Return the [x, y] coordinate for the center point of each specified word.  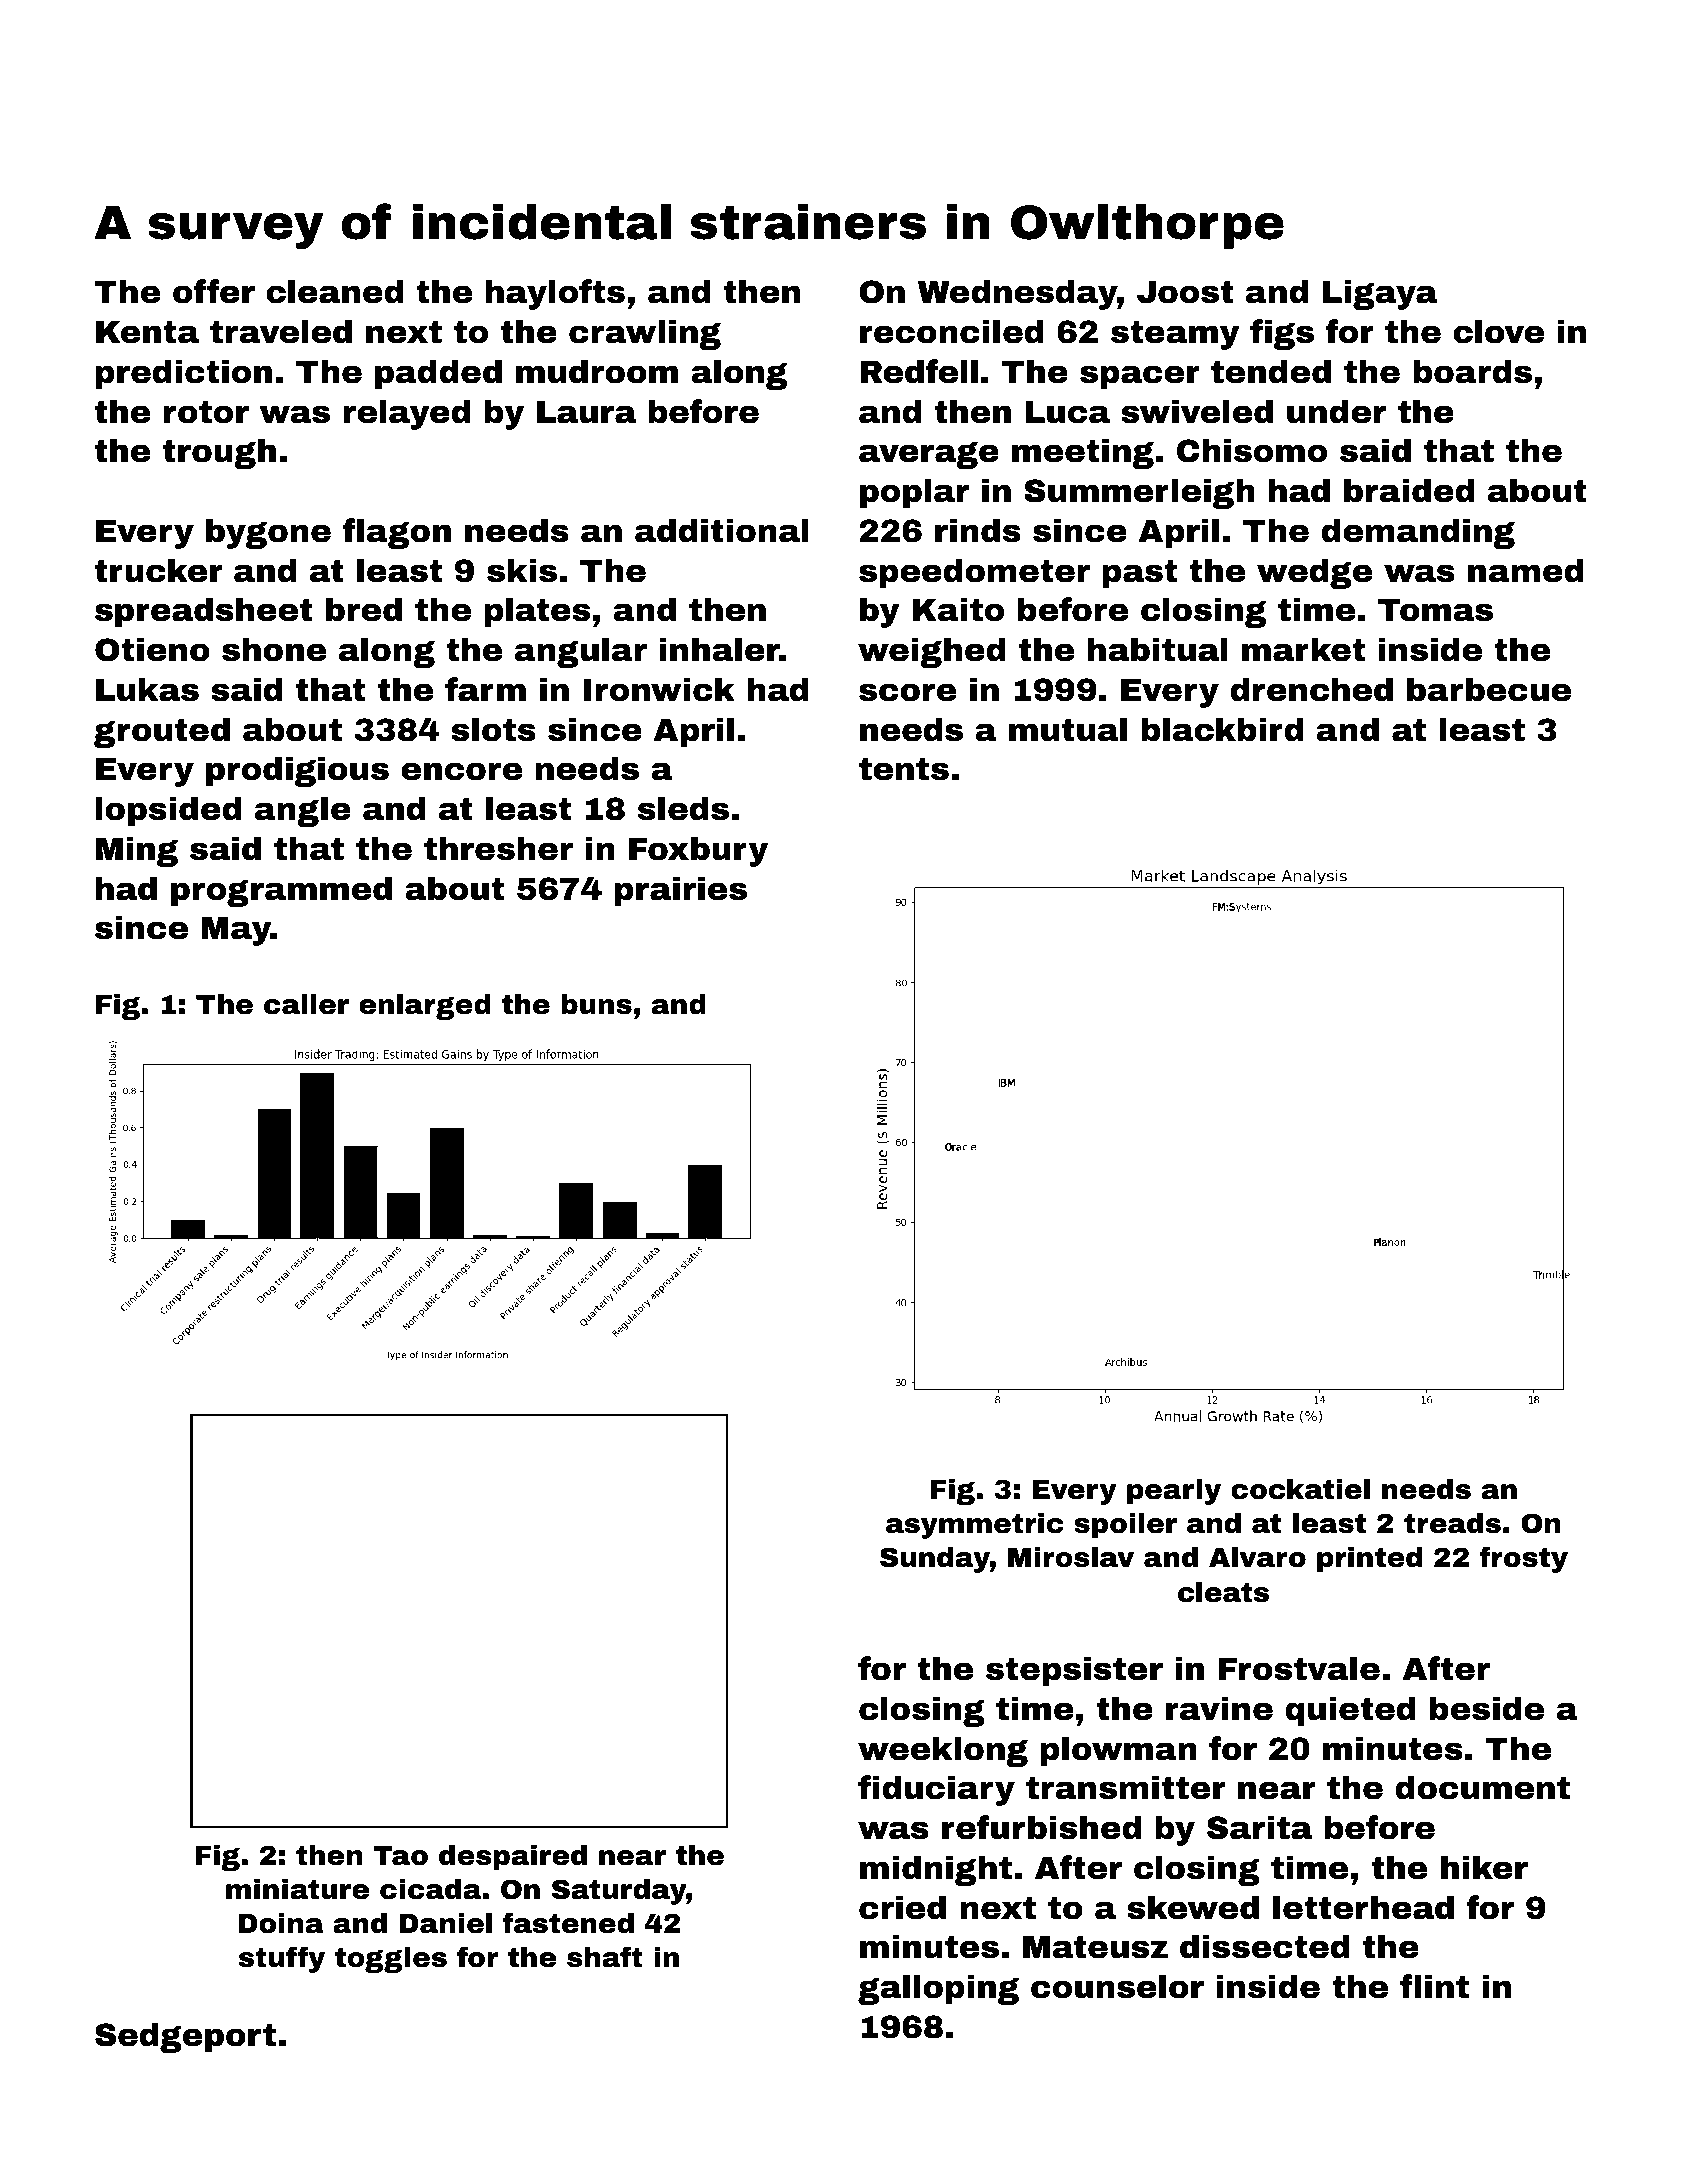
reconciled [952, 331]
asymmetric [974, 1526]
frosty [1523, 1559]
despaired [513, 1858]
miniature [297, 1889]
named [1526, 570]
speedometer [974, 573]
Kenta [147, 332]
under [1336, 411]
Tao [400, 1856]
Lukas [147, 689]
